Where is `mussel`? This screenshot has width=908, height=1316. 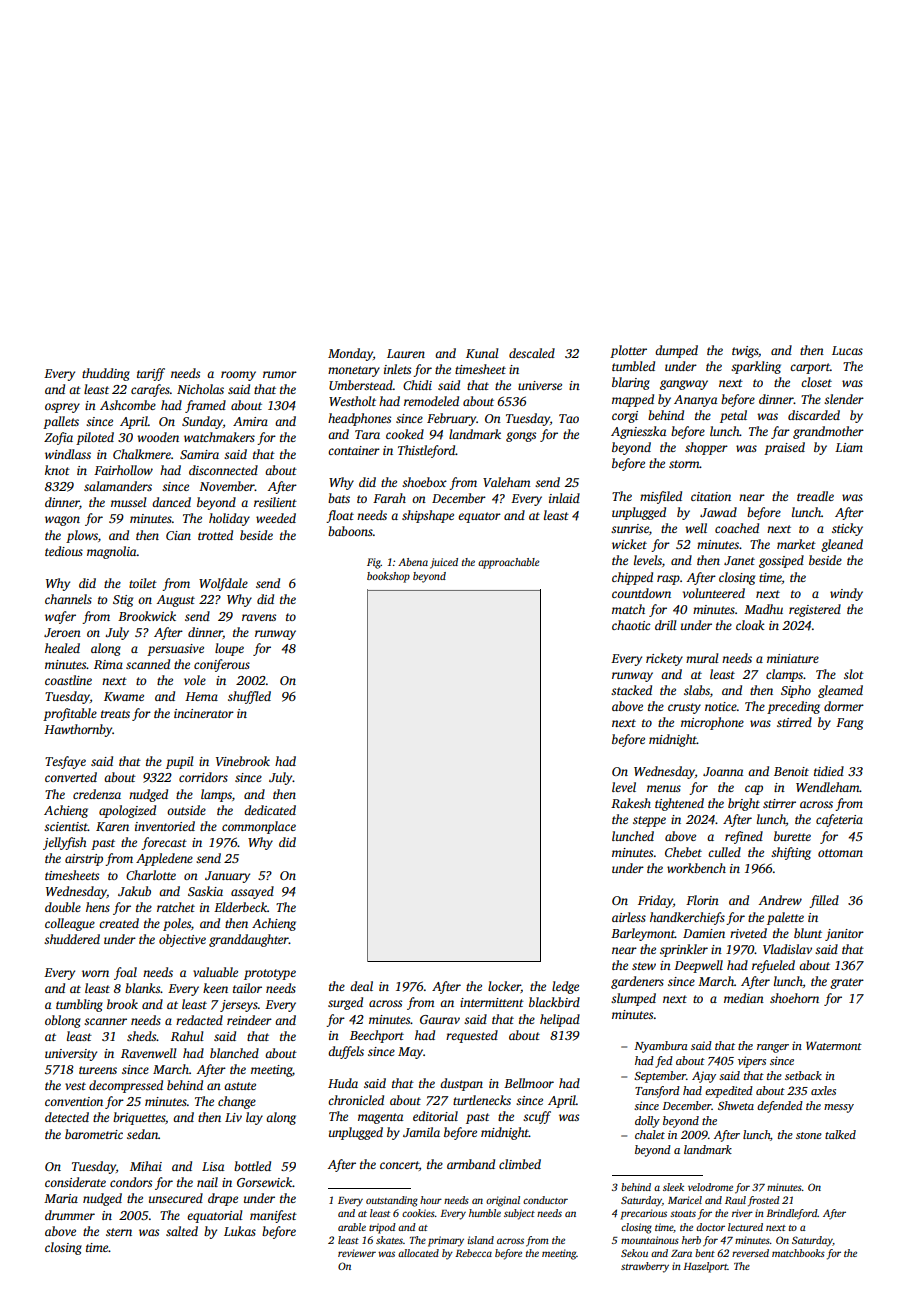 mussel is located at coordinates (129, 502).
